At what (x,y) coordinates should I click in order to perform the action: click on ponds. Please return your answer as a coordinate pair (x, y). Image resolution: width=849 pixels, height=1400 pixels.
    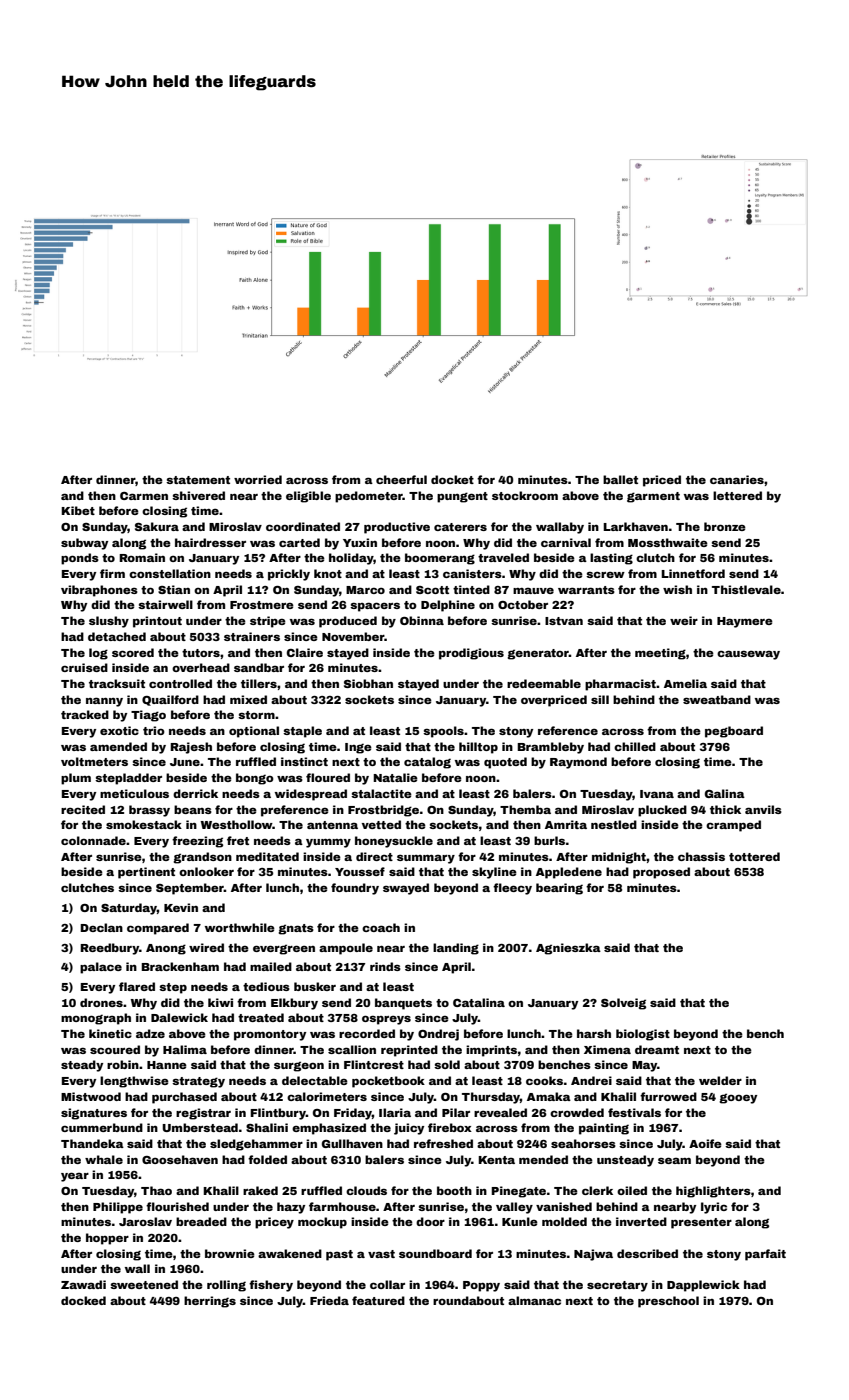
    Looking at the image, I should click on (80, 559).
